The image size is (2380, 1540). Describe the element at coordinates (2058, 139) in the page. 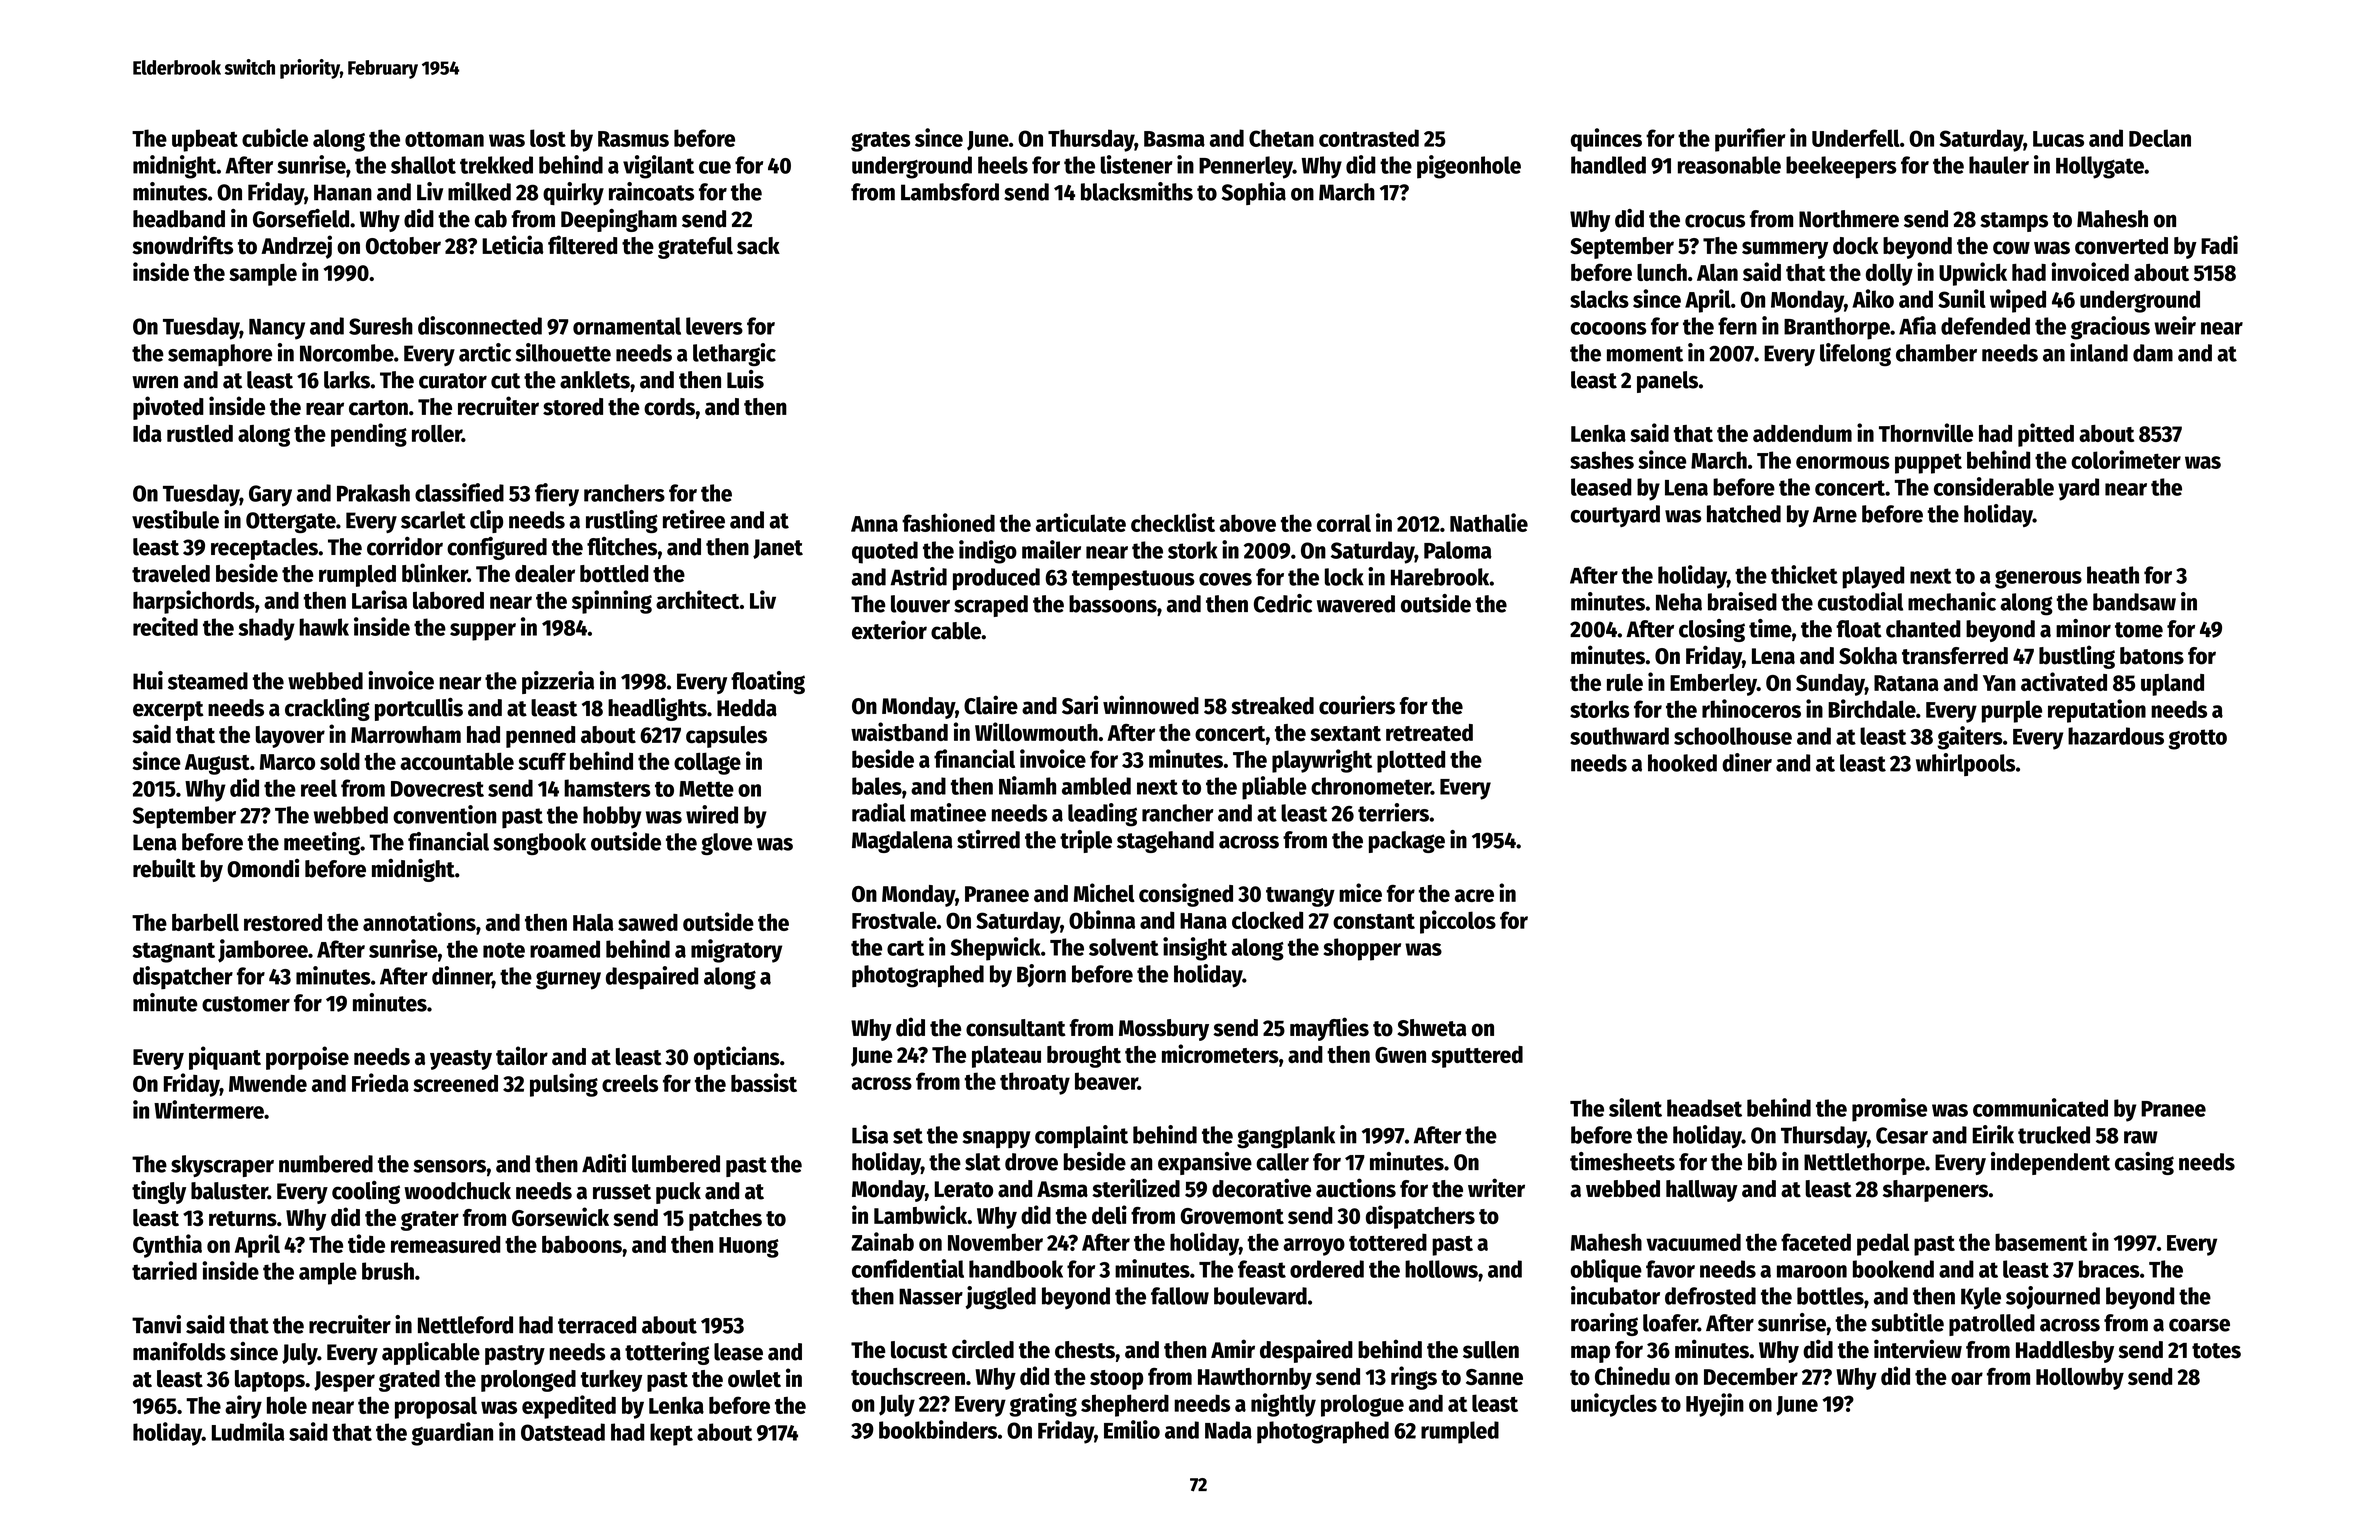

I see `Lucas` at that location.
